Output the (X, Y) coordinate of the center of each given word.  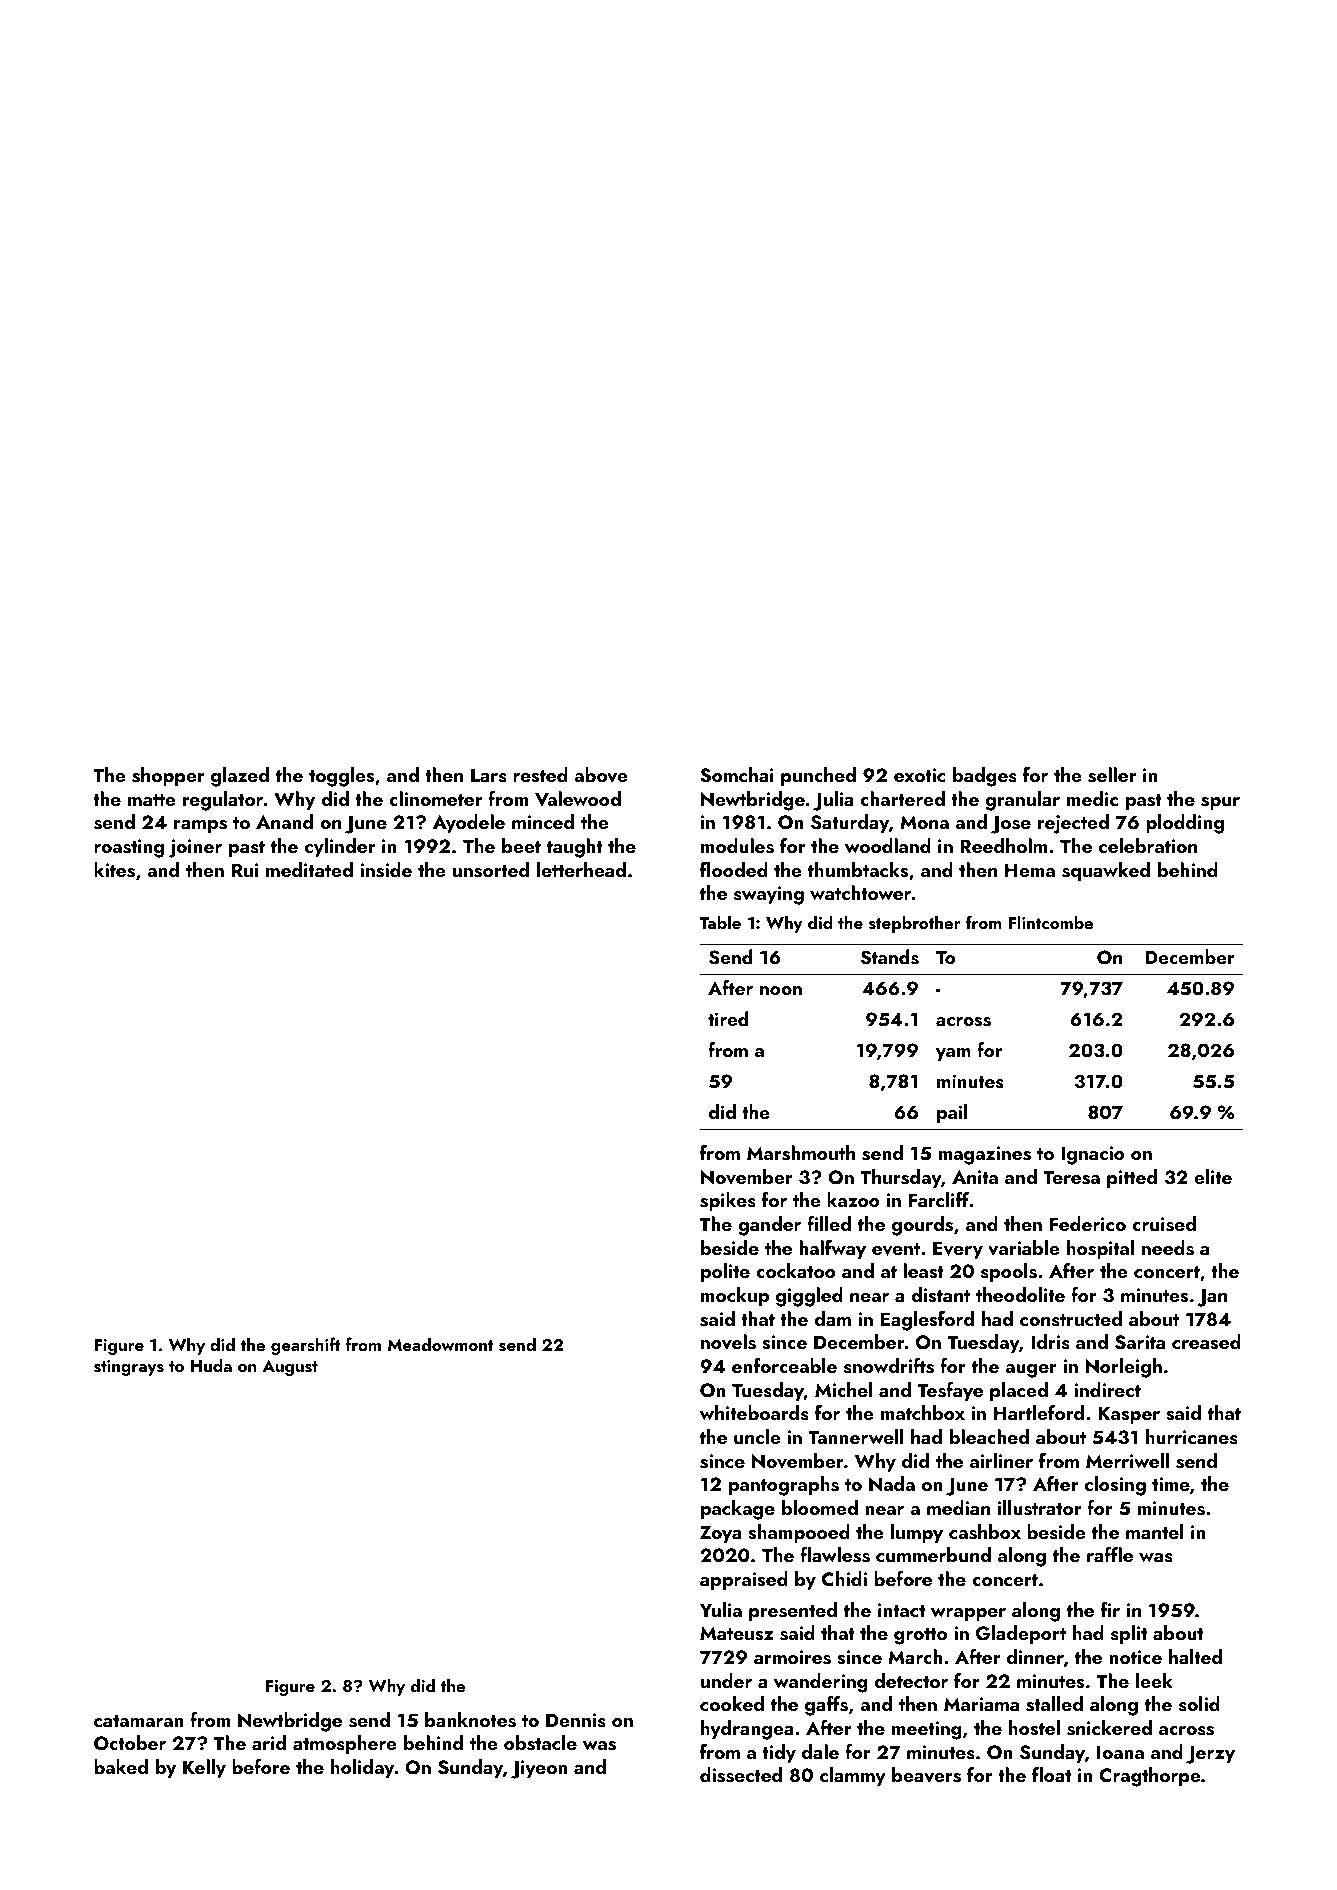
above (601, 775)
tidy (779, 1753)
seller (1112, 775)
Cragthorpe (1150, 1777)
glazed (240, 777)
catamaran (139, 1721)
